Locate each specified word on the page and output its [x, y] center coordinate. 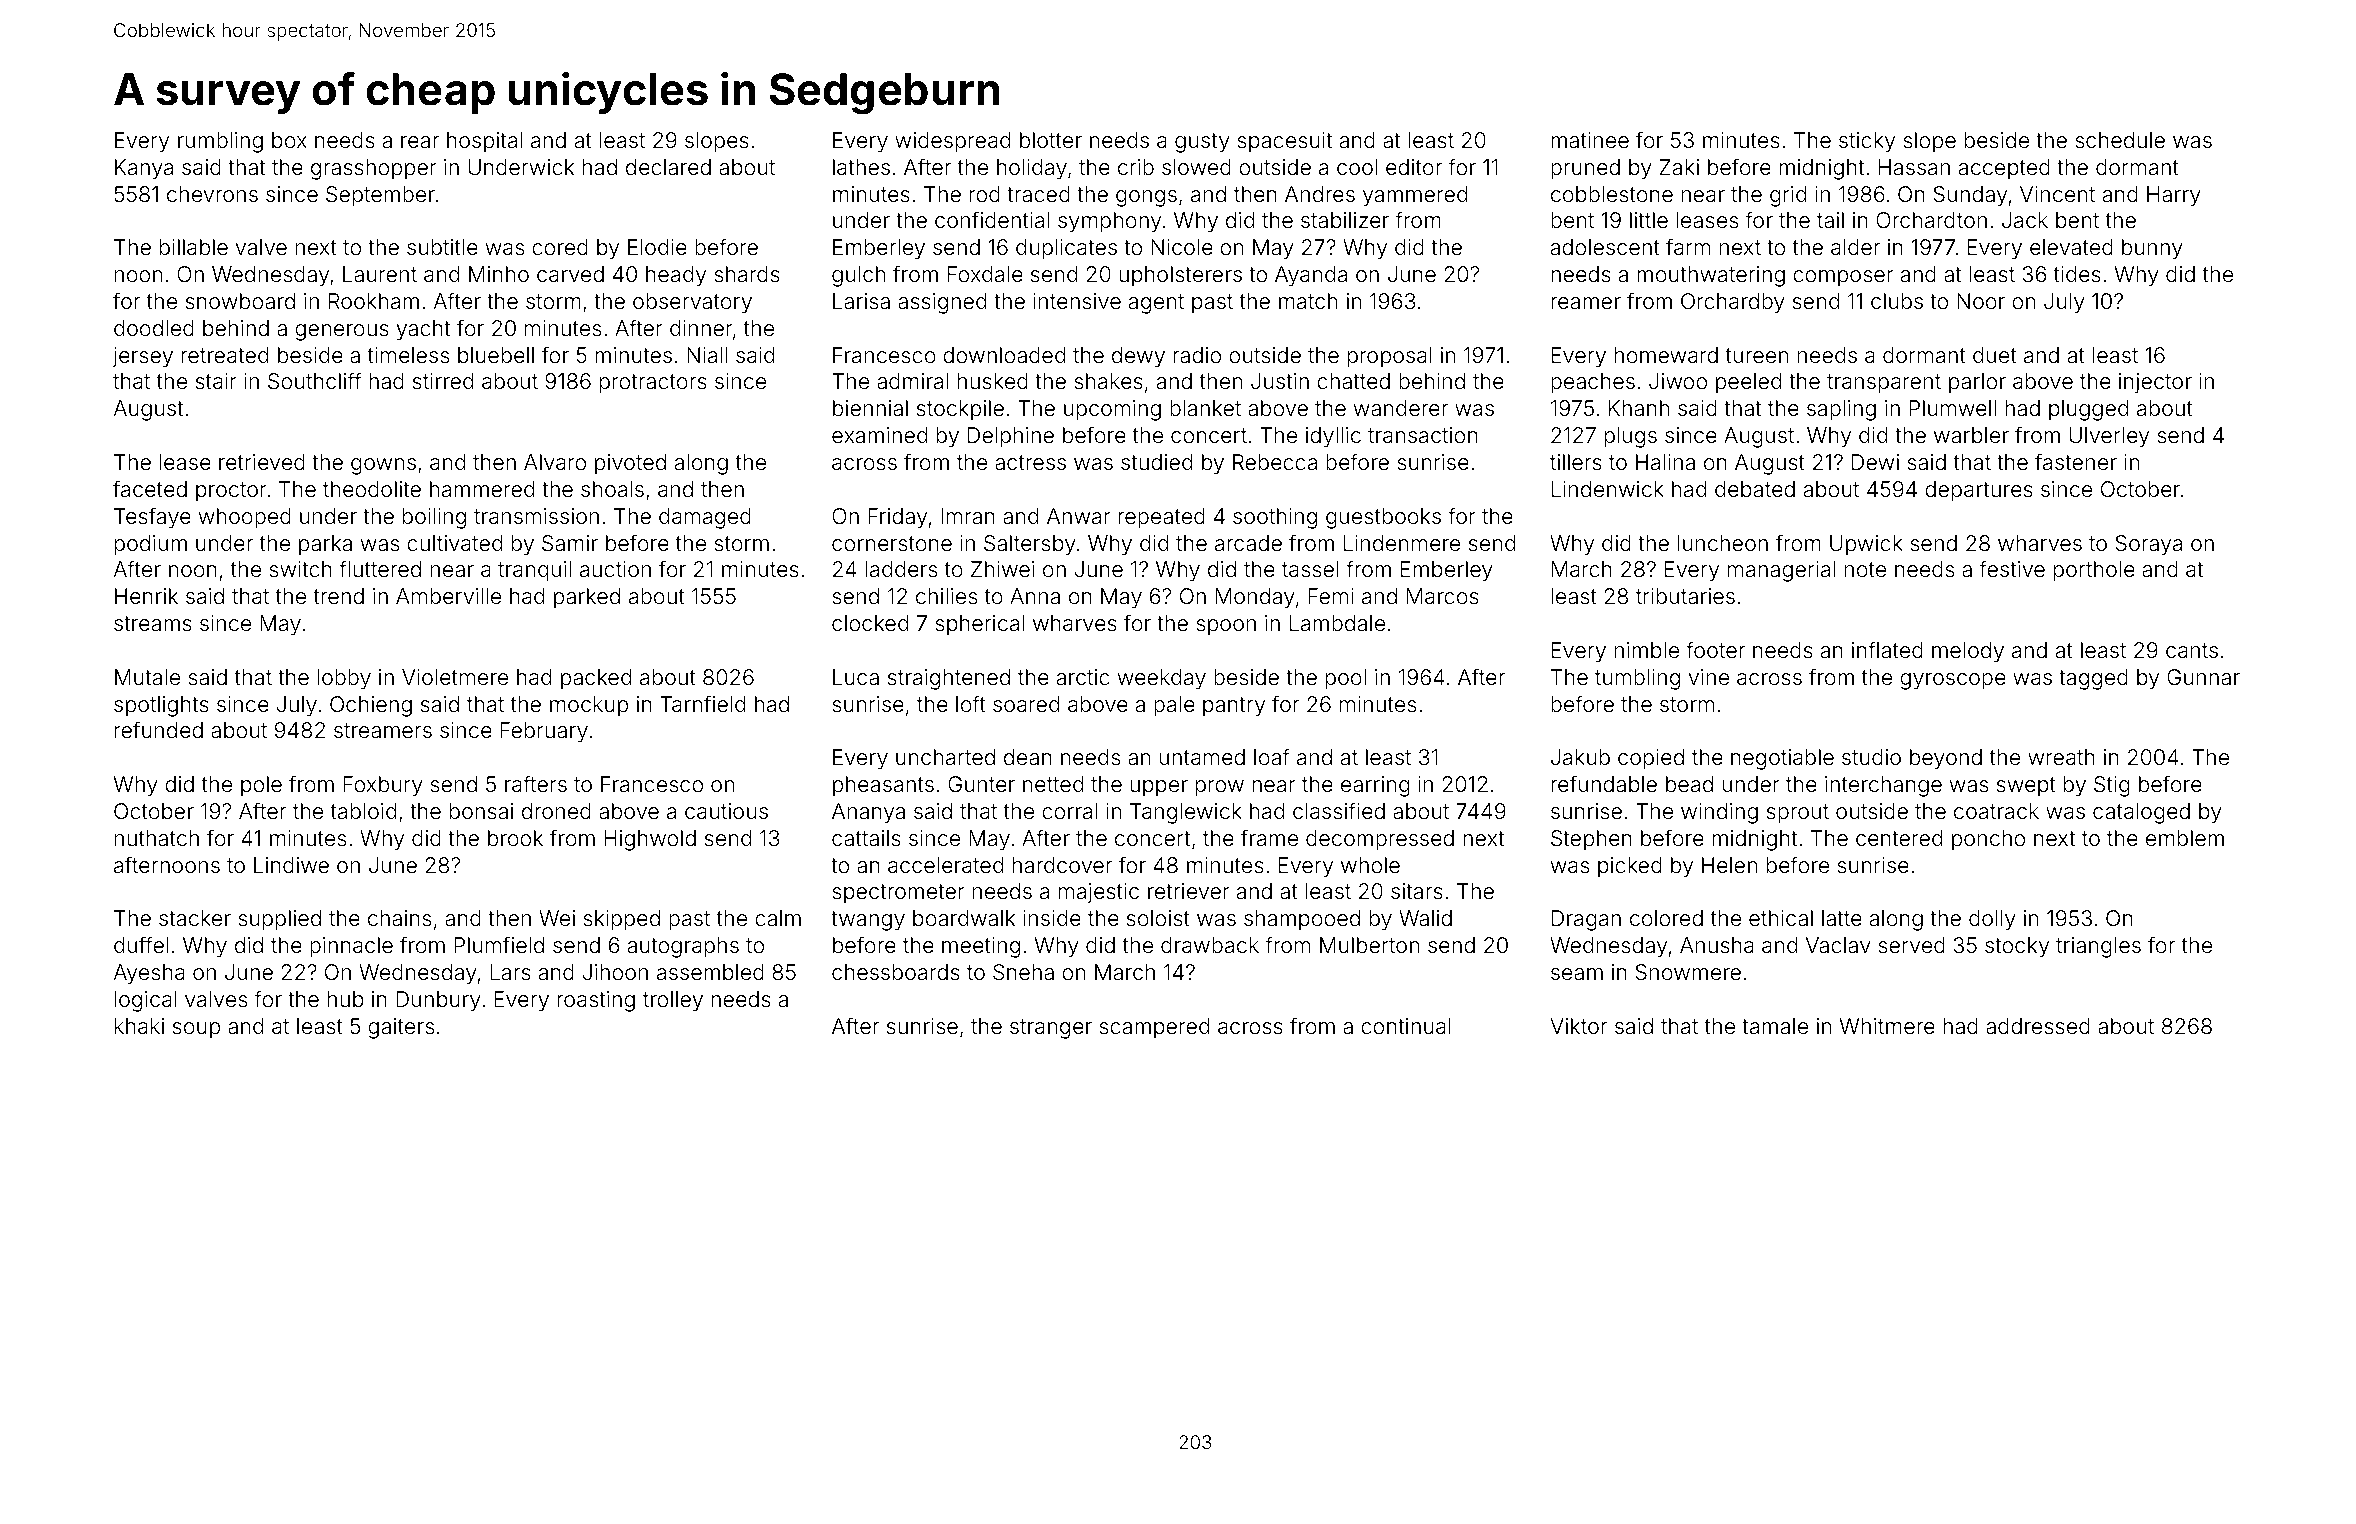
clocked [870, 623]
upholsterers [1180, 276]
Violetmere [455, 677]
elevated [2071, 247]
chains [399, 918]
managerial [1782, 571]
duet [1995, 355]
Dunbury [438, 1001]
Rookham [374, 301]
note [1865, 570]
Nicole [1182, 247]
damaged [705, 518]
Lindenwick [1608, 489]
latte [1842, 918]
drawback [1210, 945]
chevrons [212, 194]
